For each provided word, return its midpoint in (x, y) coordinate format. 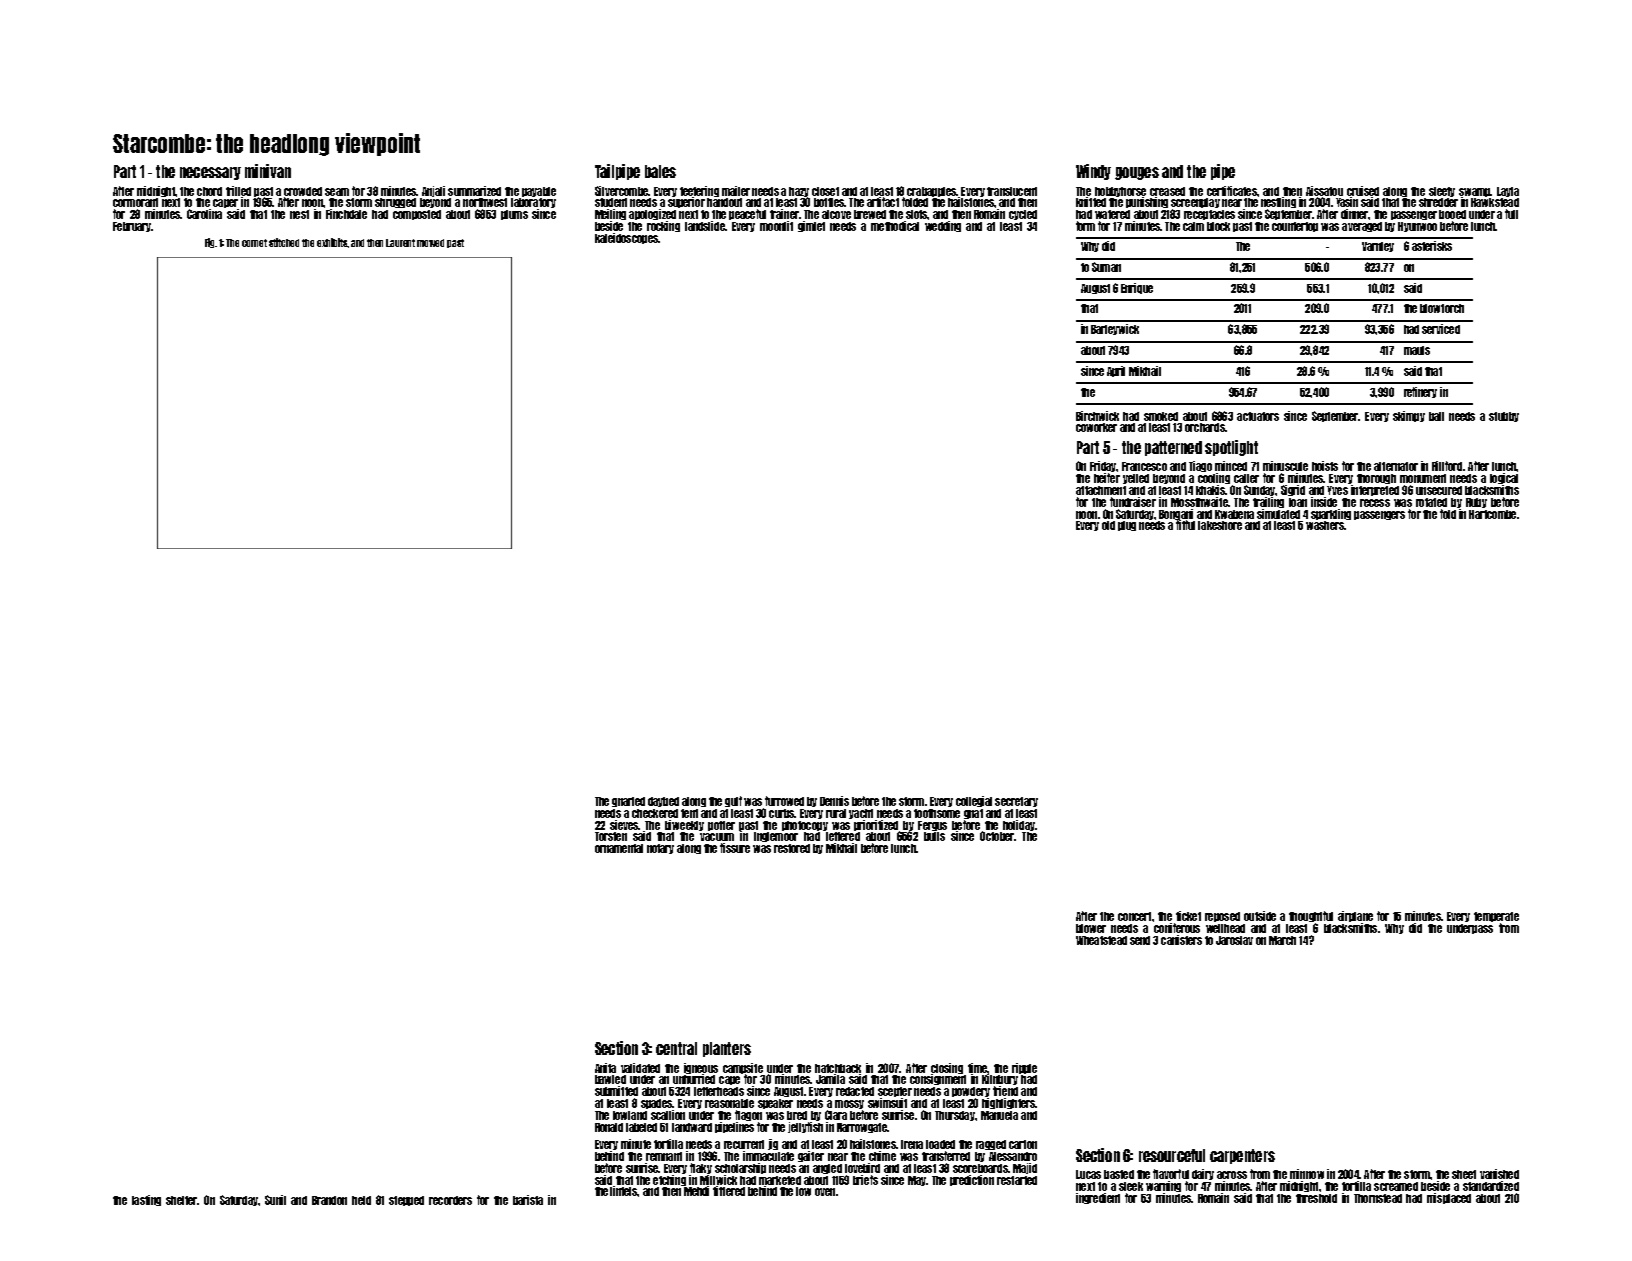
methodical (895, 226)
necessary (210, 173)
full (1511, 214)
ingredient (1098, 1198)
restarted (1017, 1180)
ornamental (619, 848)
